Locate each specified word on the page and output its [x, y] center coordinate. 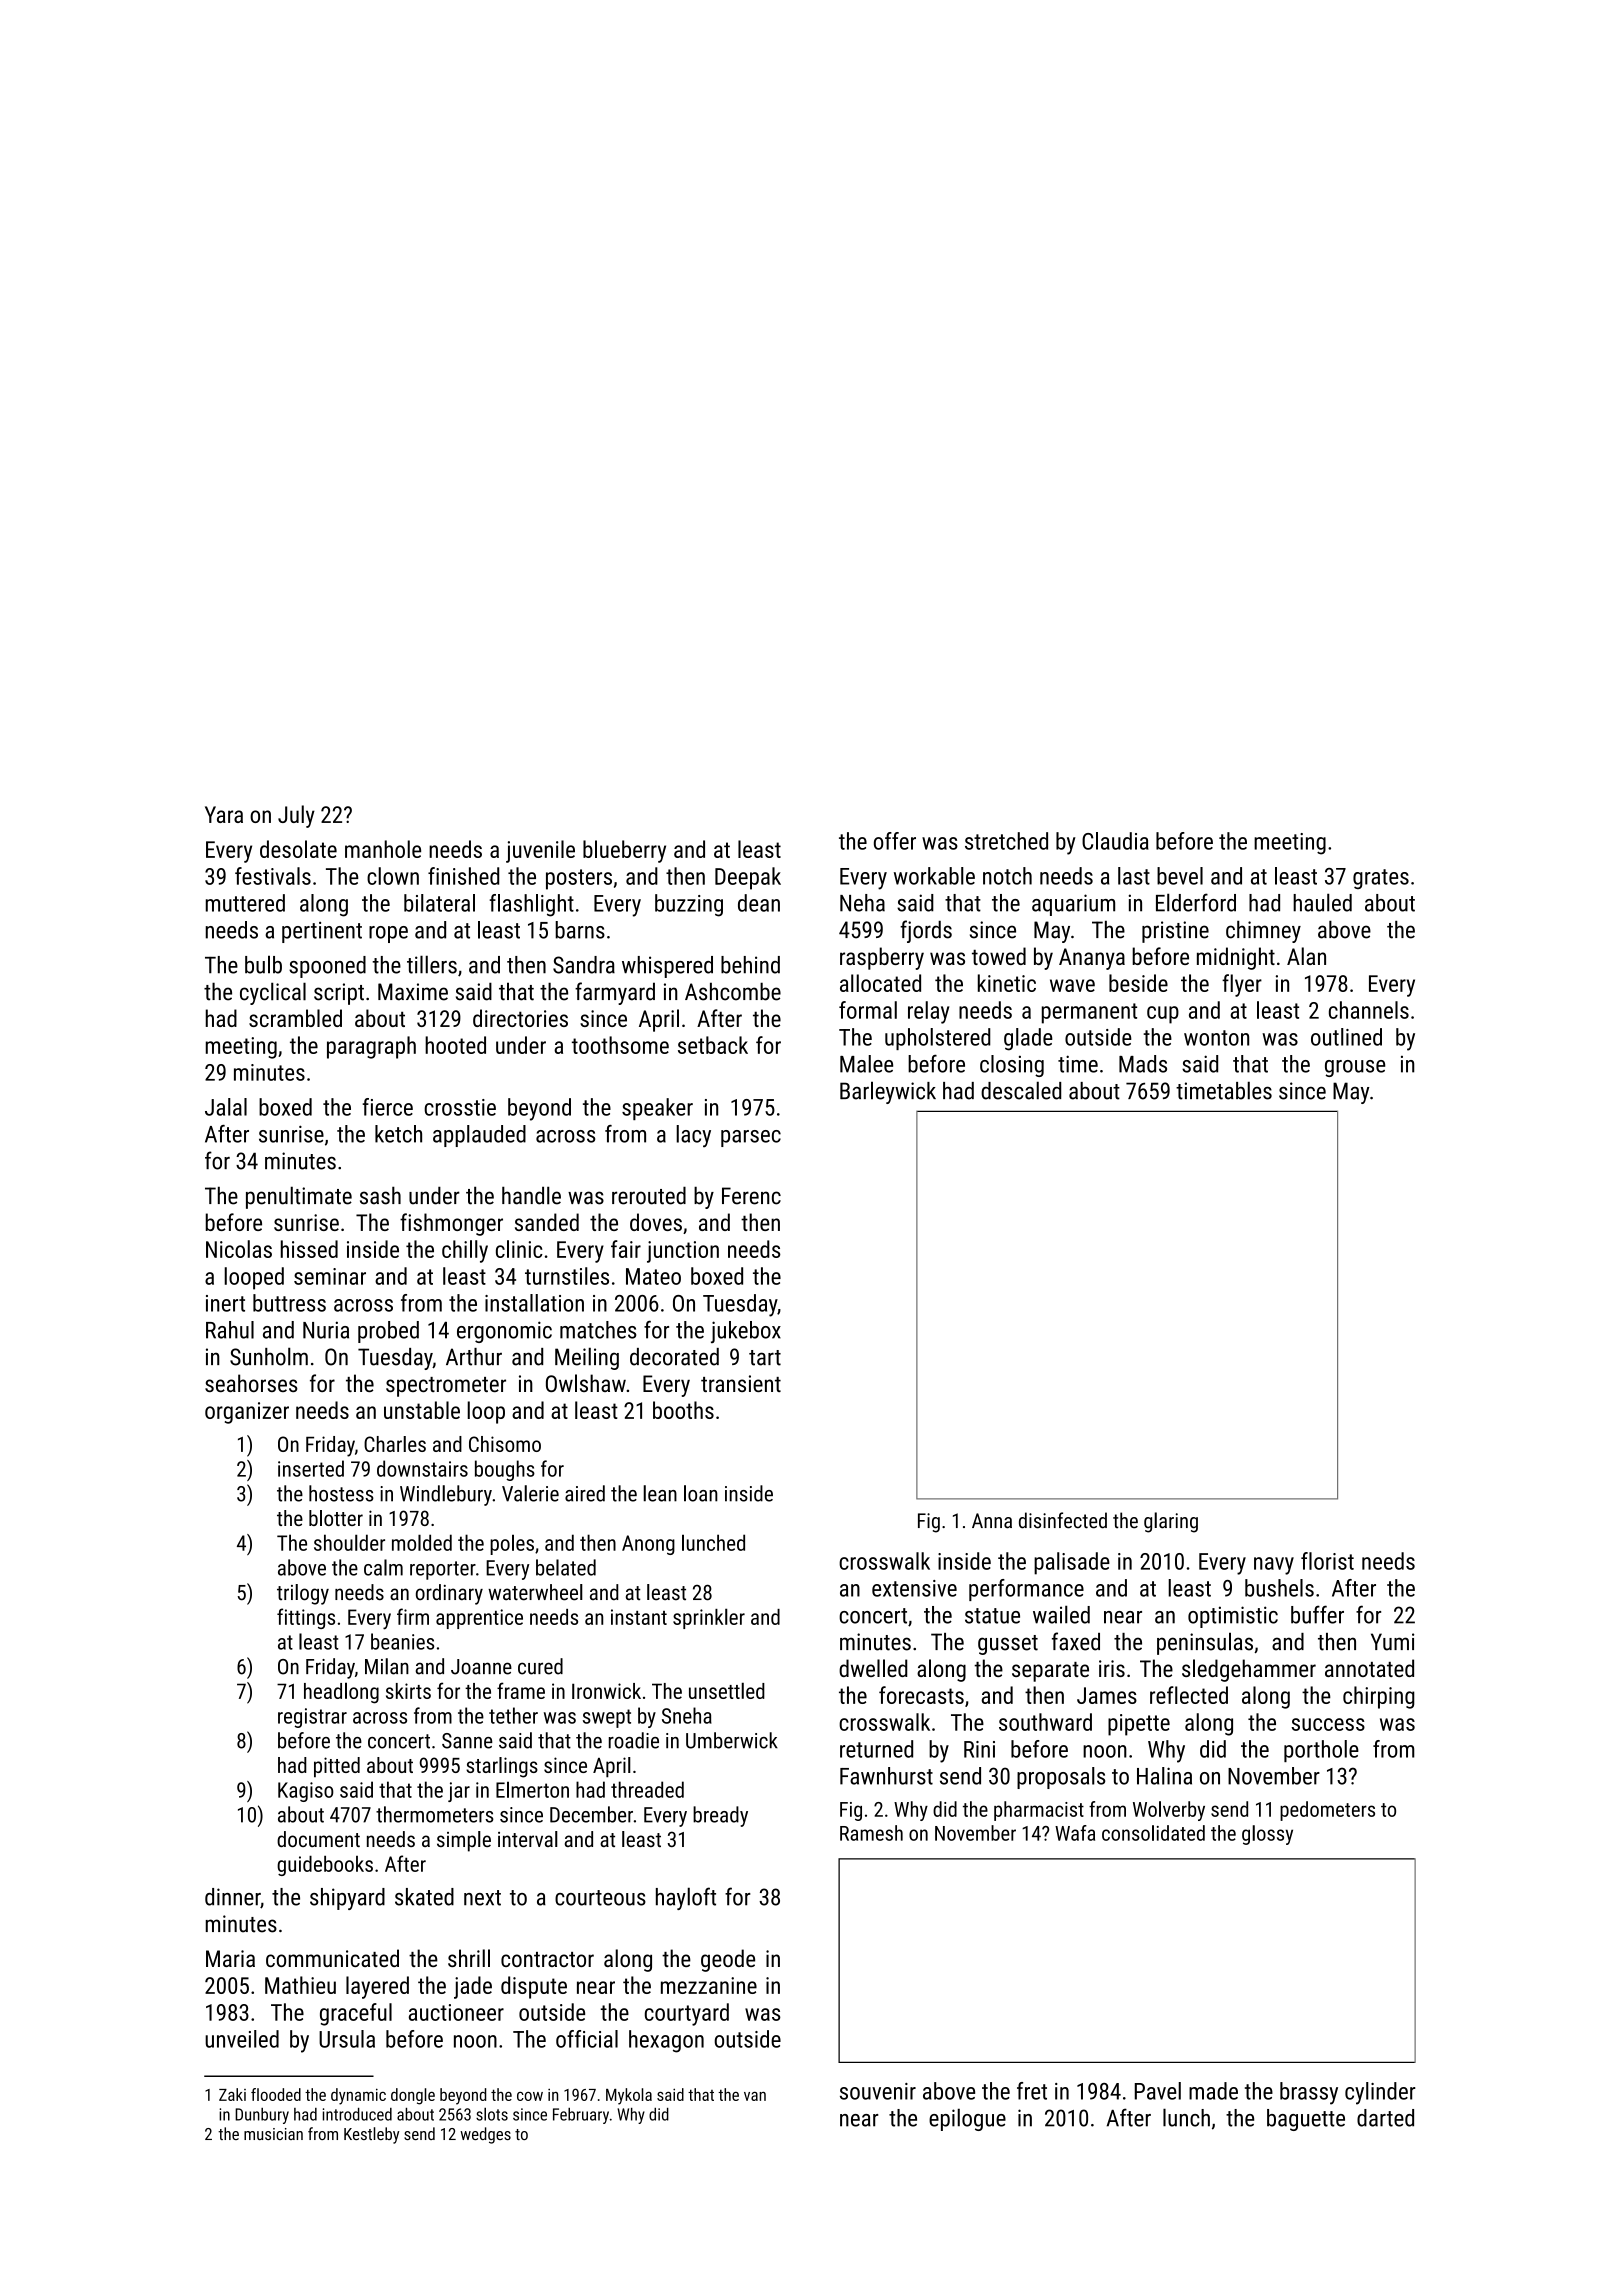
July [296, 816]
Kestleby [371, 2135]
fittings [306, 1618]
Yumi [1392, 1642]
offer [895, 841]
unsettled [727, 1690]
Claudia [1115, 841]
